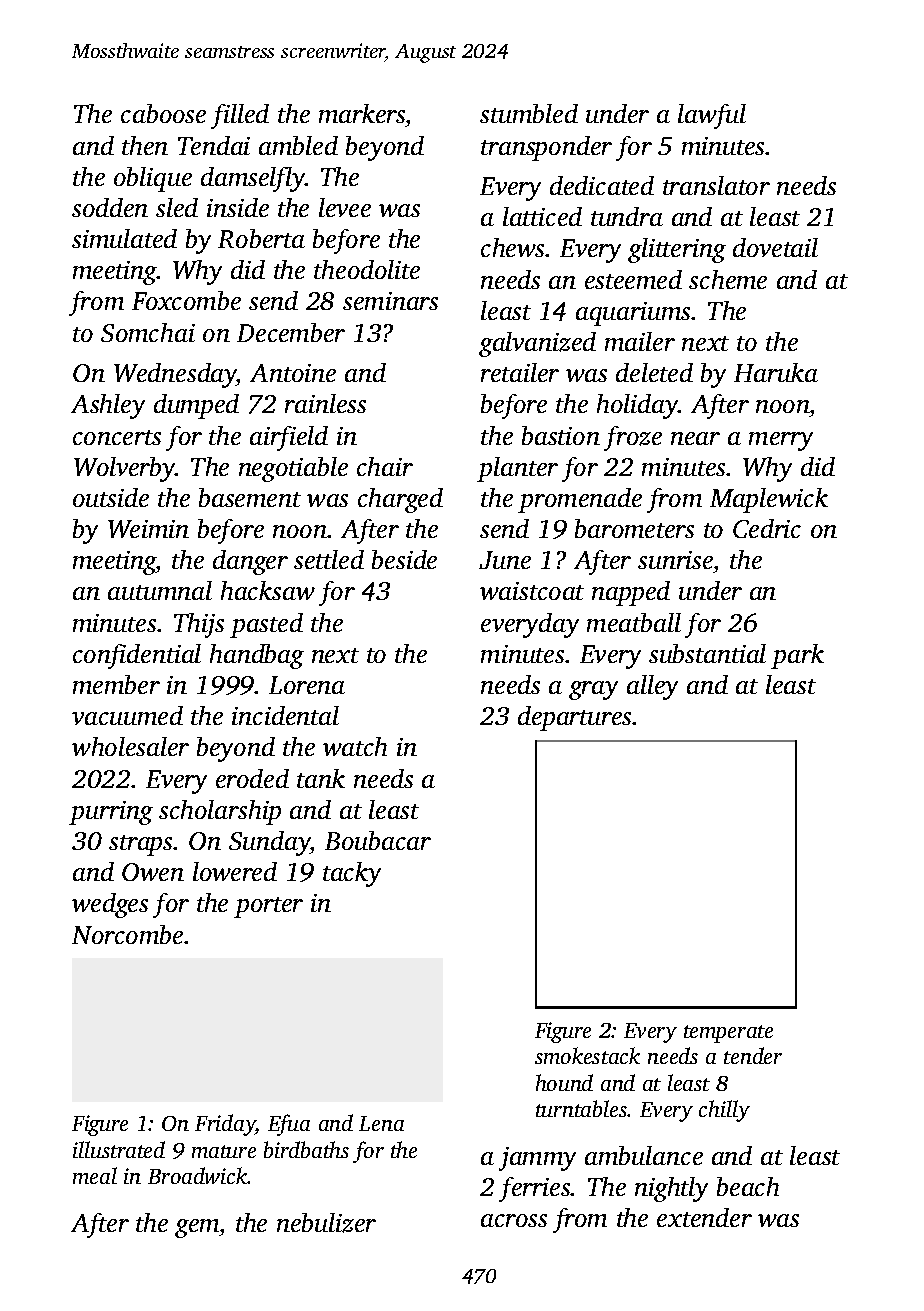 This document has width=924, height=1311. What do you see at coordinates (289, 1125) in the document?
I see `Efua` at bounding box center [289, 1125].
